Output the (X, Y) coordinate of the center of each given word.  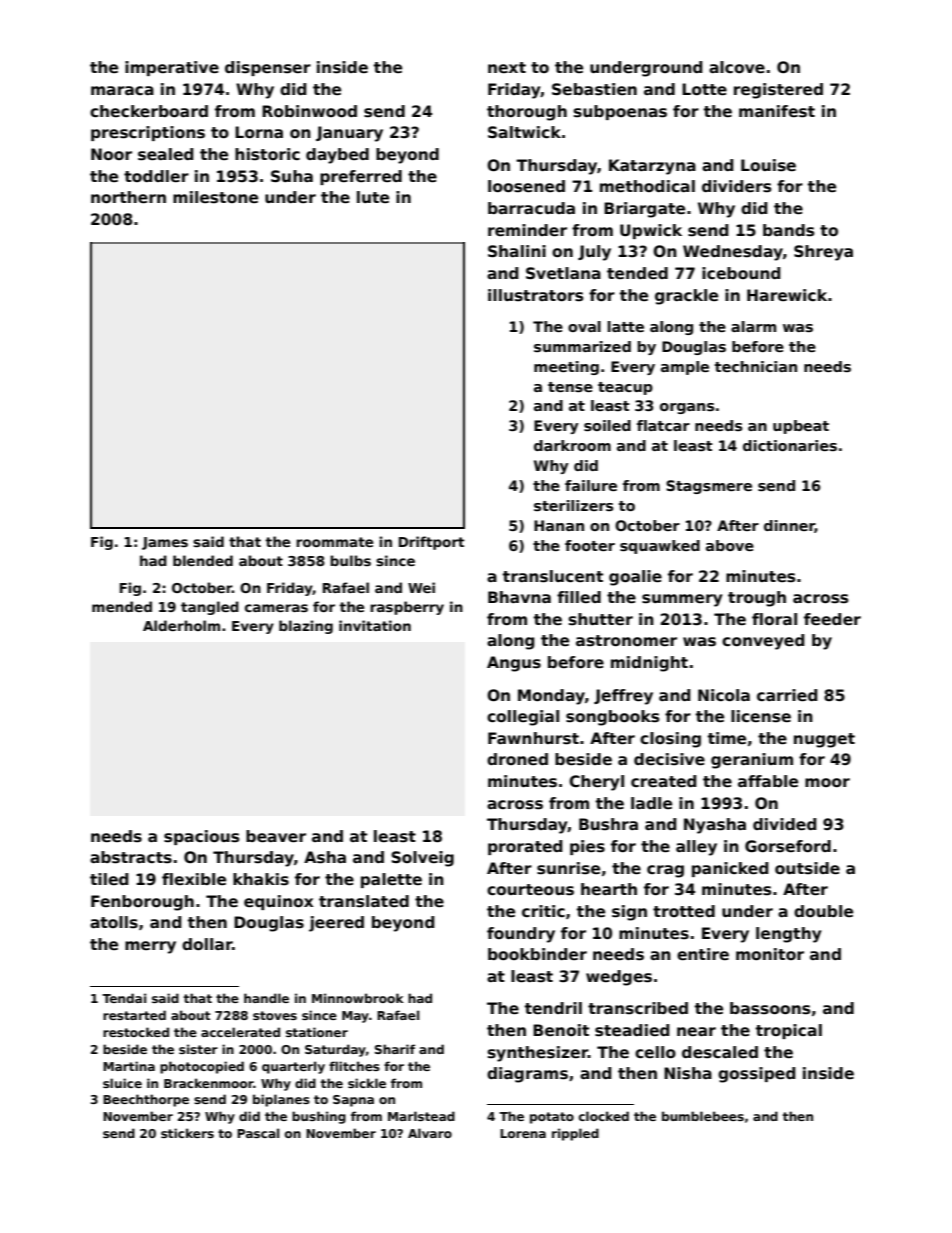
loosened (526, 186)
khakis (261, 879)
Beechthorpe (146, 1100)
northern (128, 197)
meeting (566, 368)
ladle (651, 803)
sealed (166, 154)
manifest (777, 111)
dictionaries (790, 445)
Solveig (422, 859)
